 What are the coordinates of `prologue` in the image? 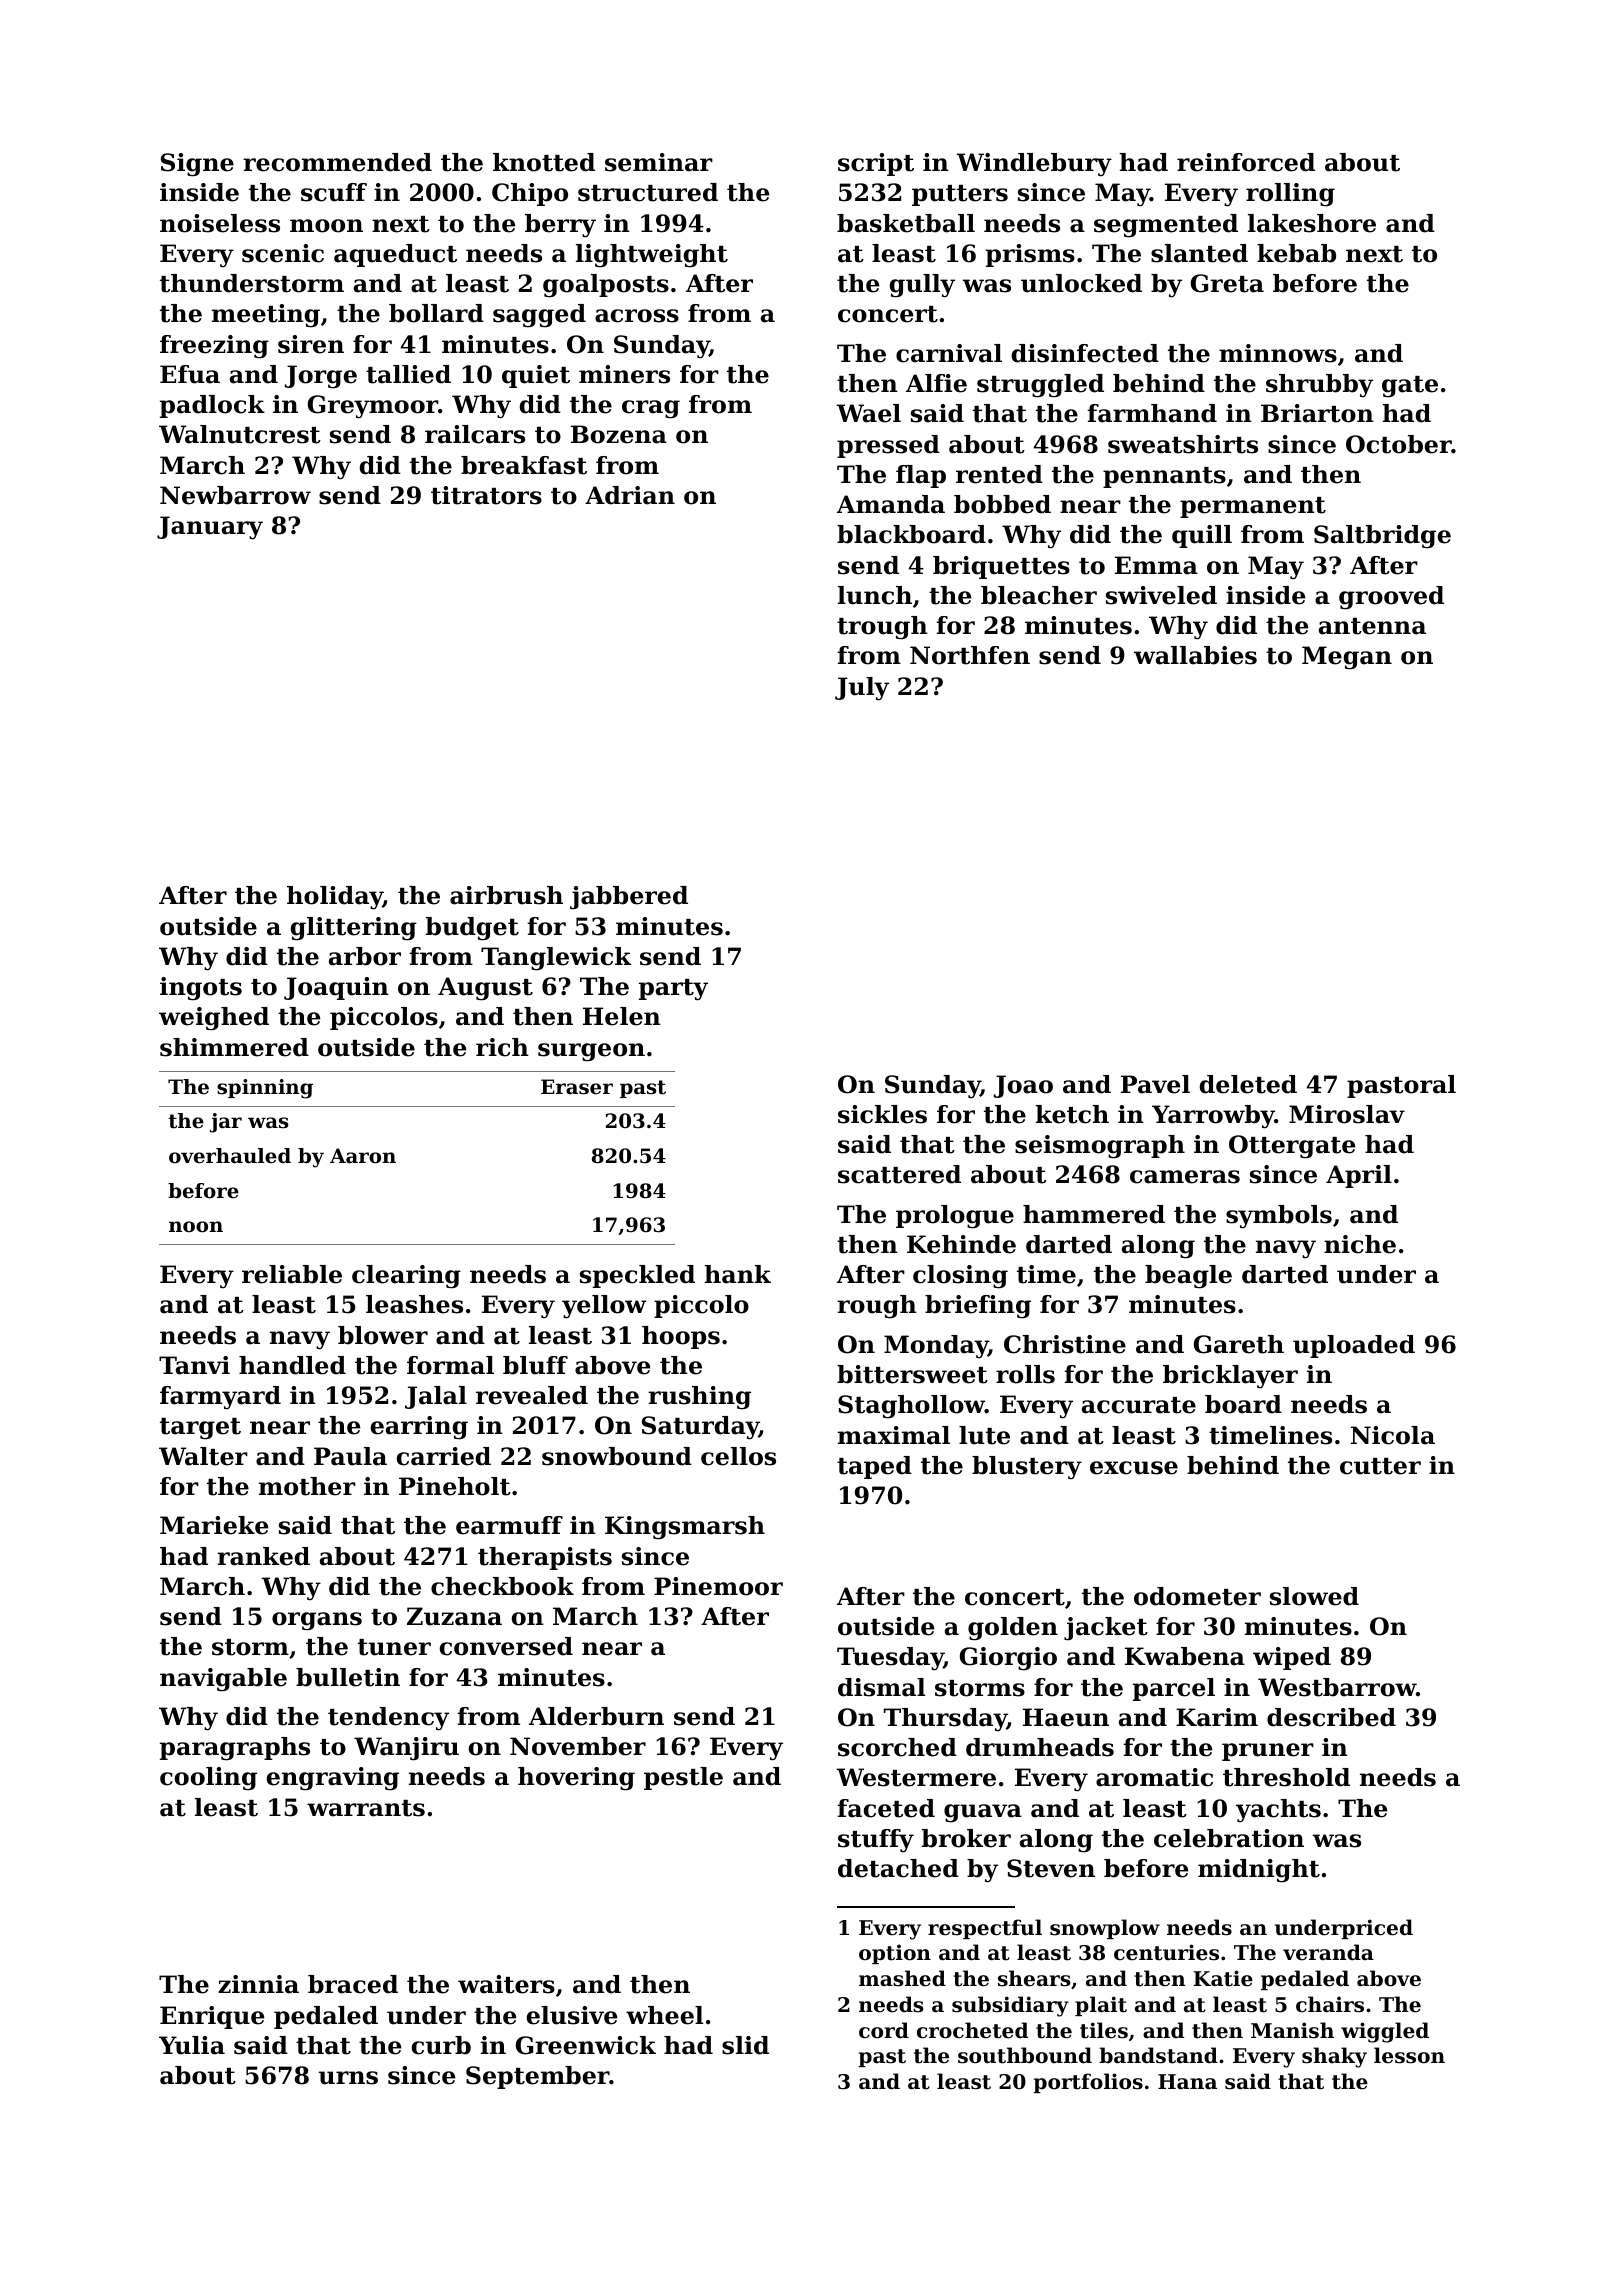 It's located at (955, 1217).
